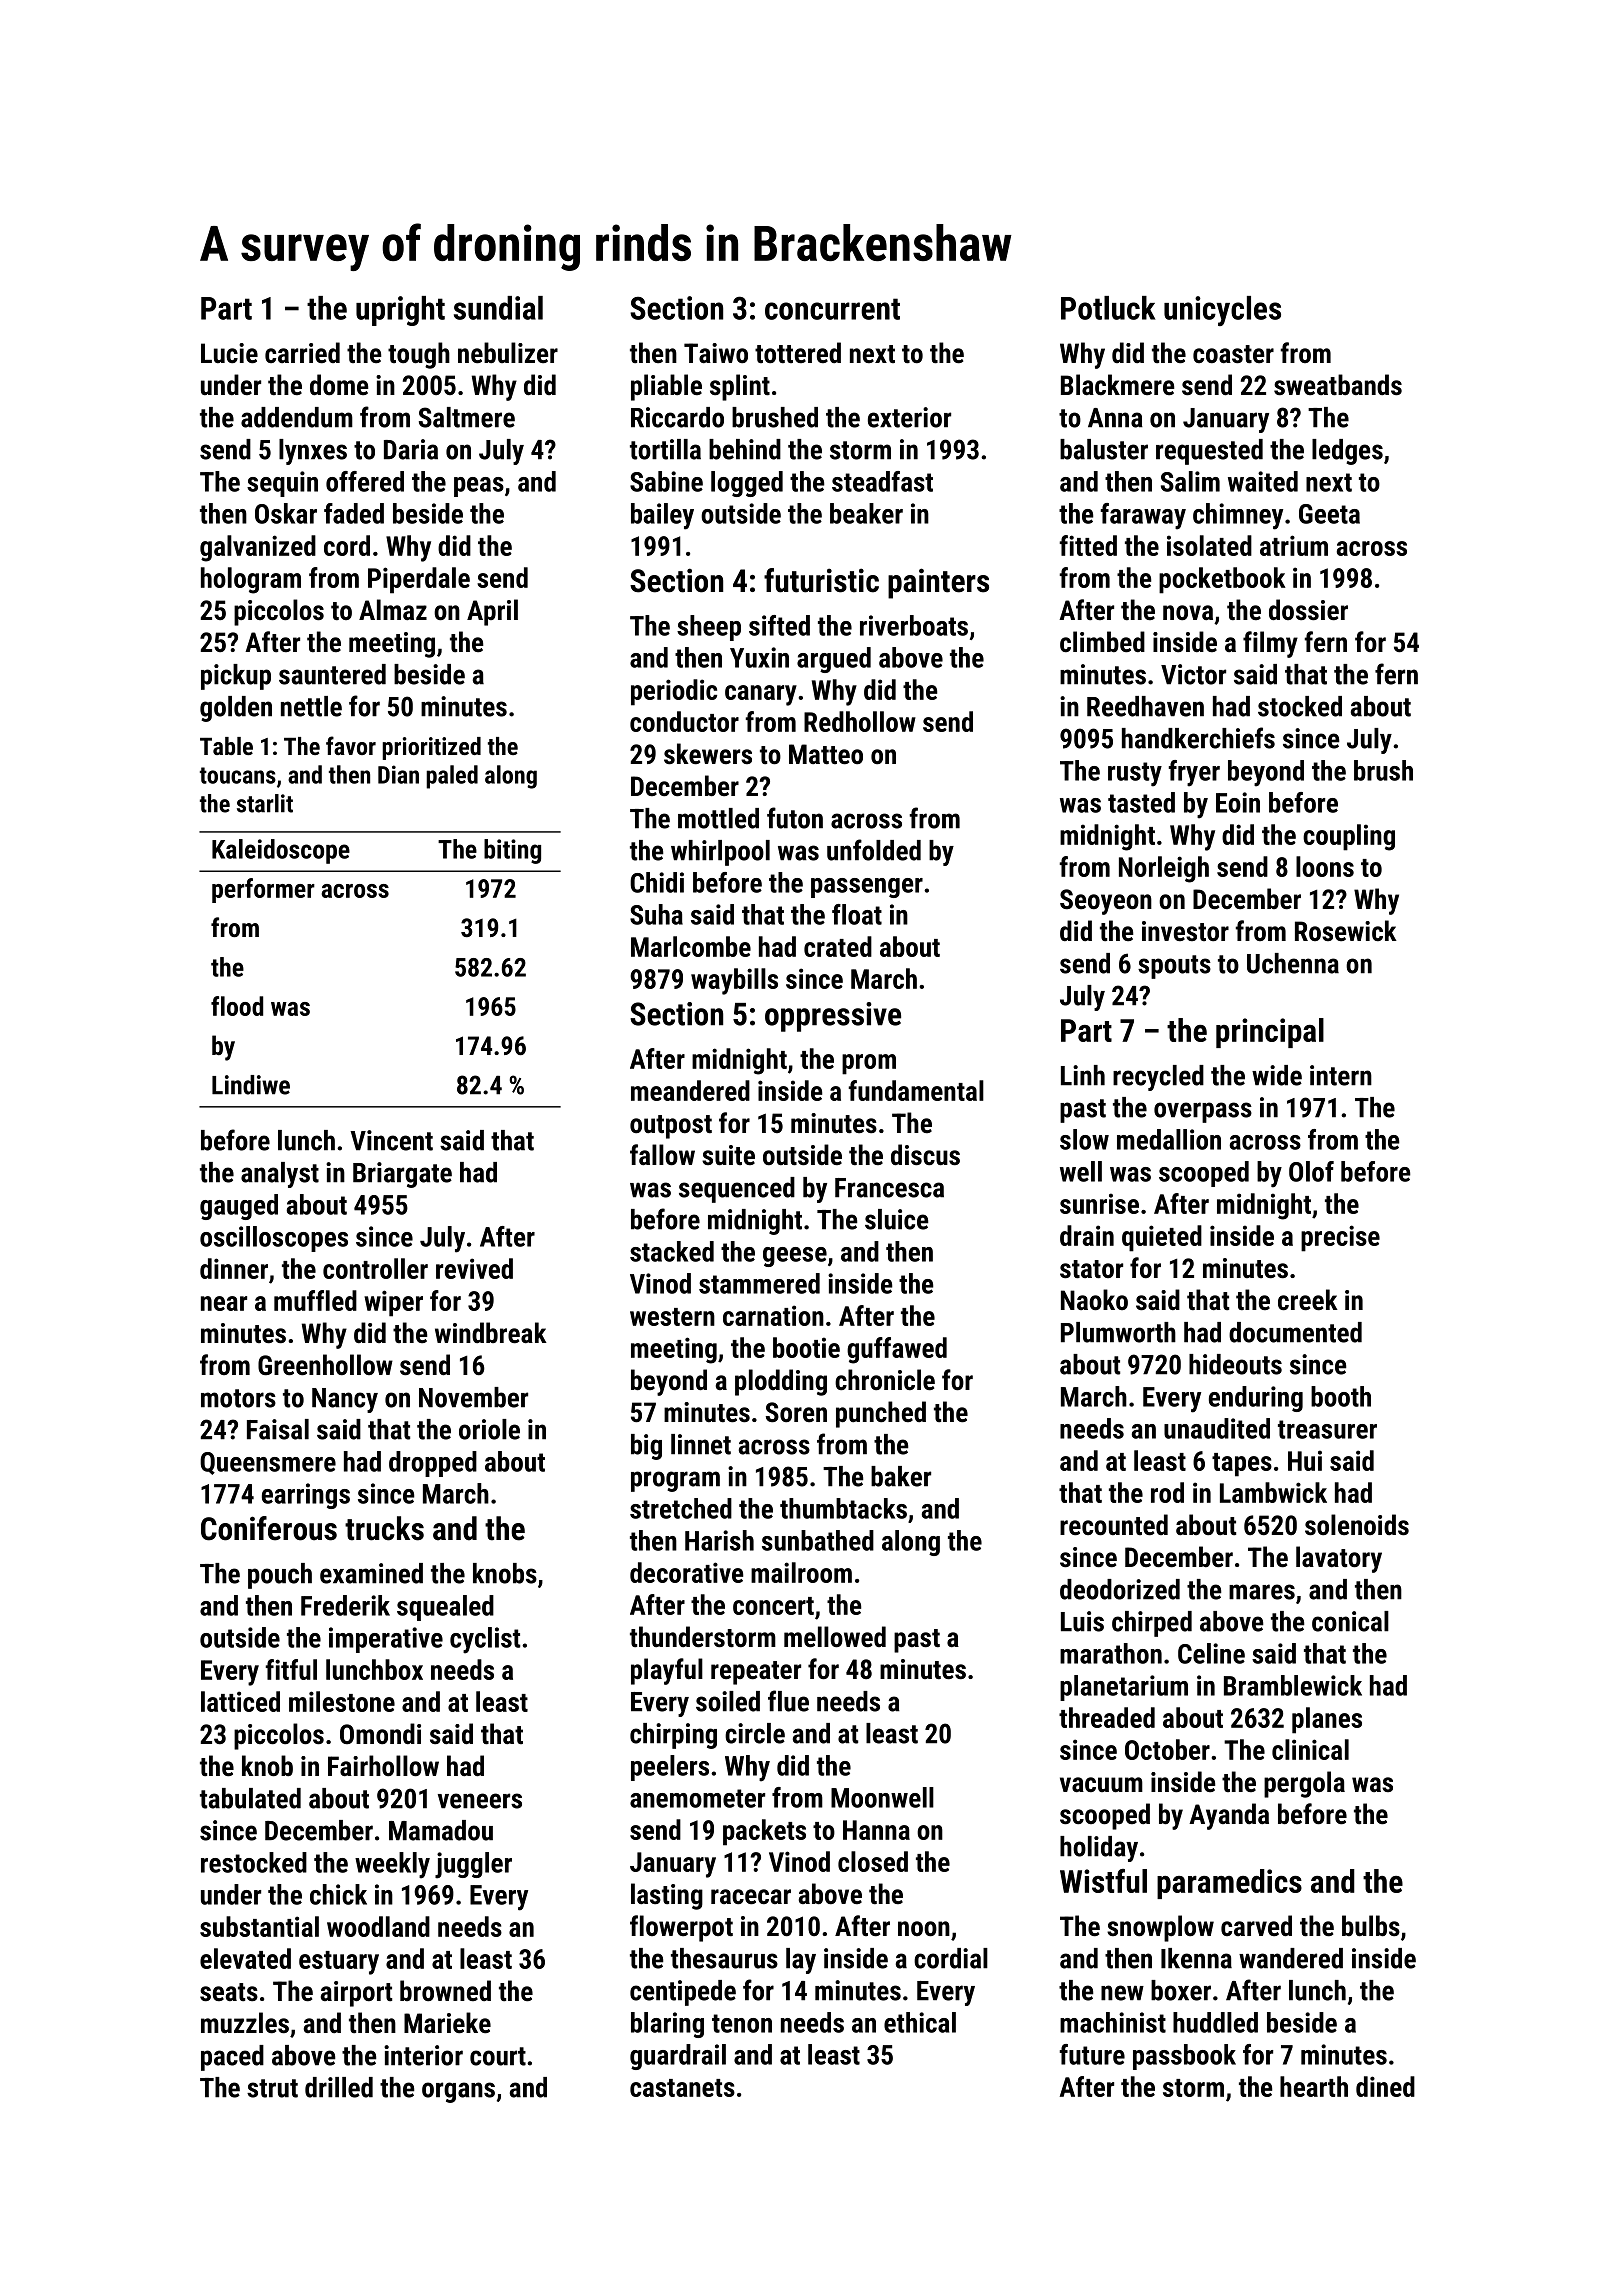  Describe the element at coordinates (268, 1463) in the screenshot. I see `Queensmere` at that location.
